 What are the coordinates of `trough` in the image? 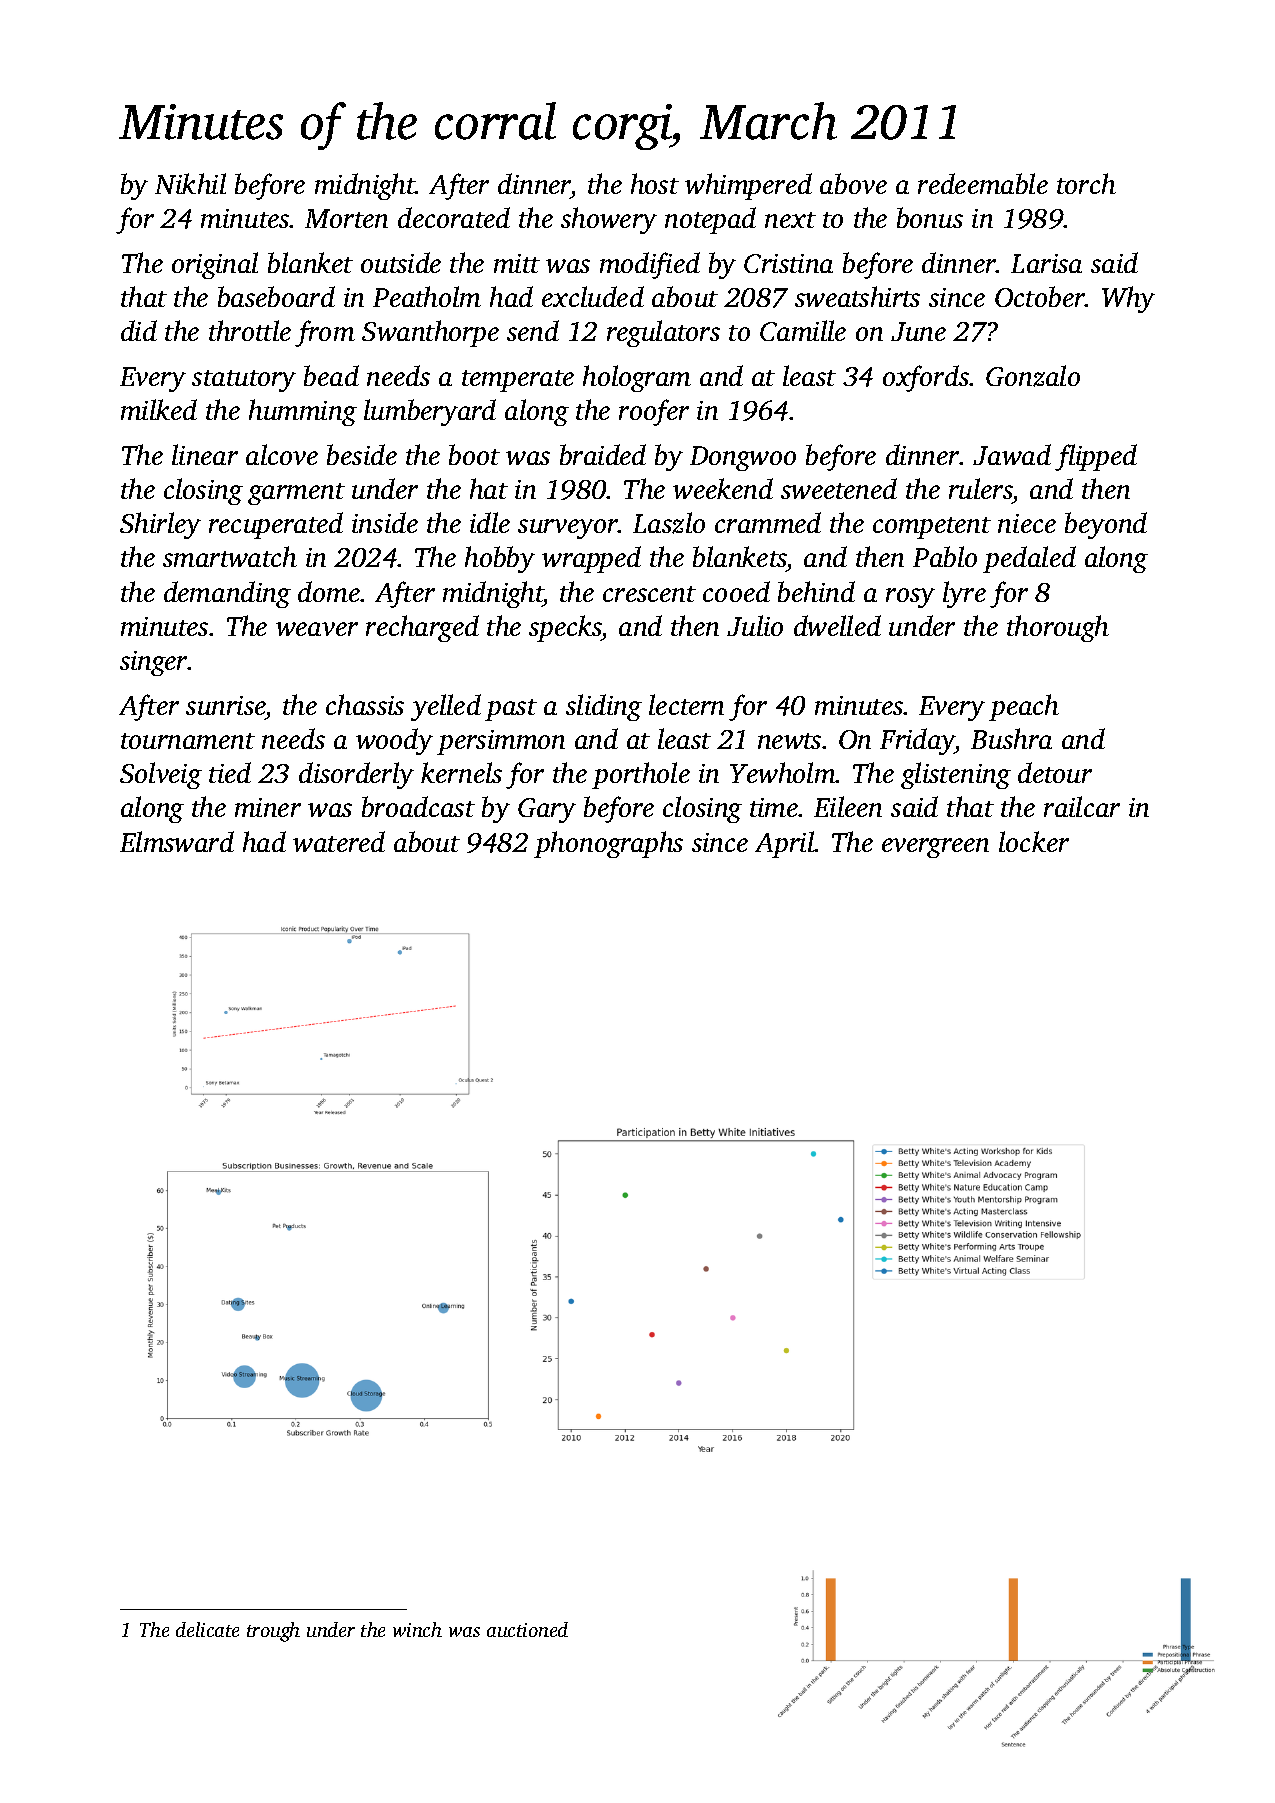 It's located at (273, 1632).
